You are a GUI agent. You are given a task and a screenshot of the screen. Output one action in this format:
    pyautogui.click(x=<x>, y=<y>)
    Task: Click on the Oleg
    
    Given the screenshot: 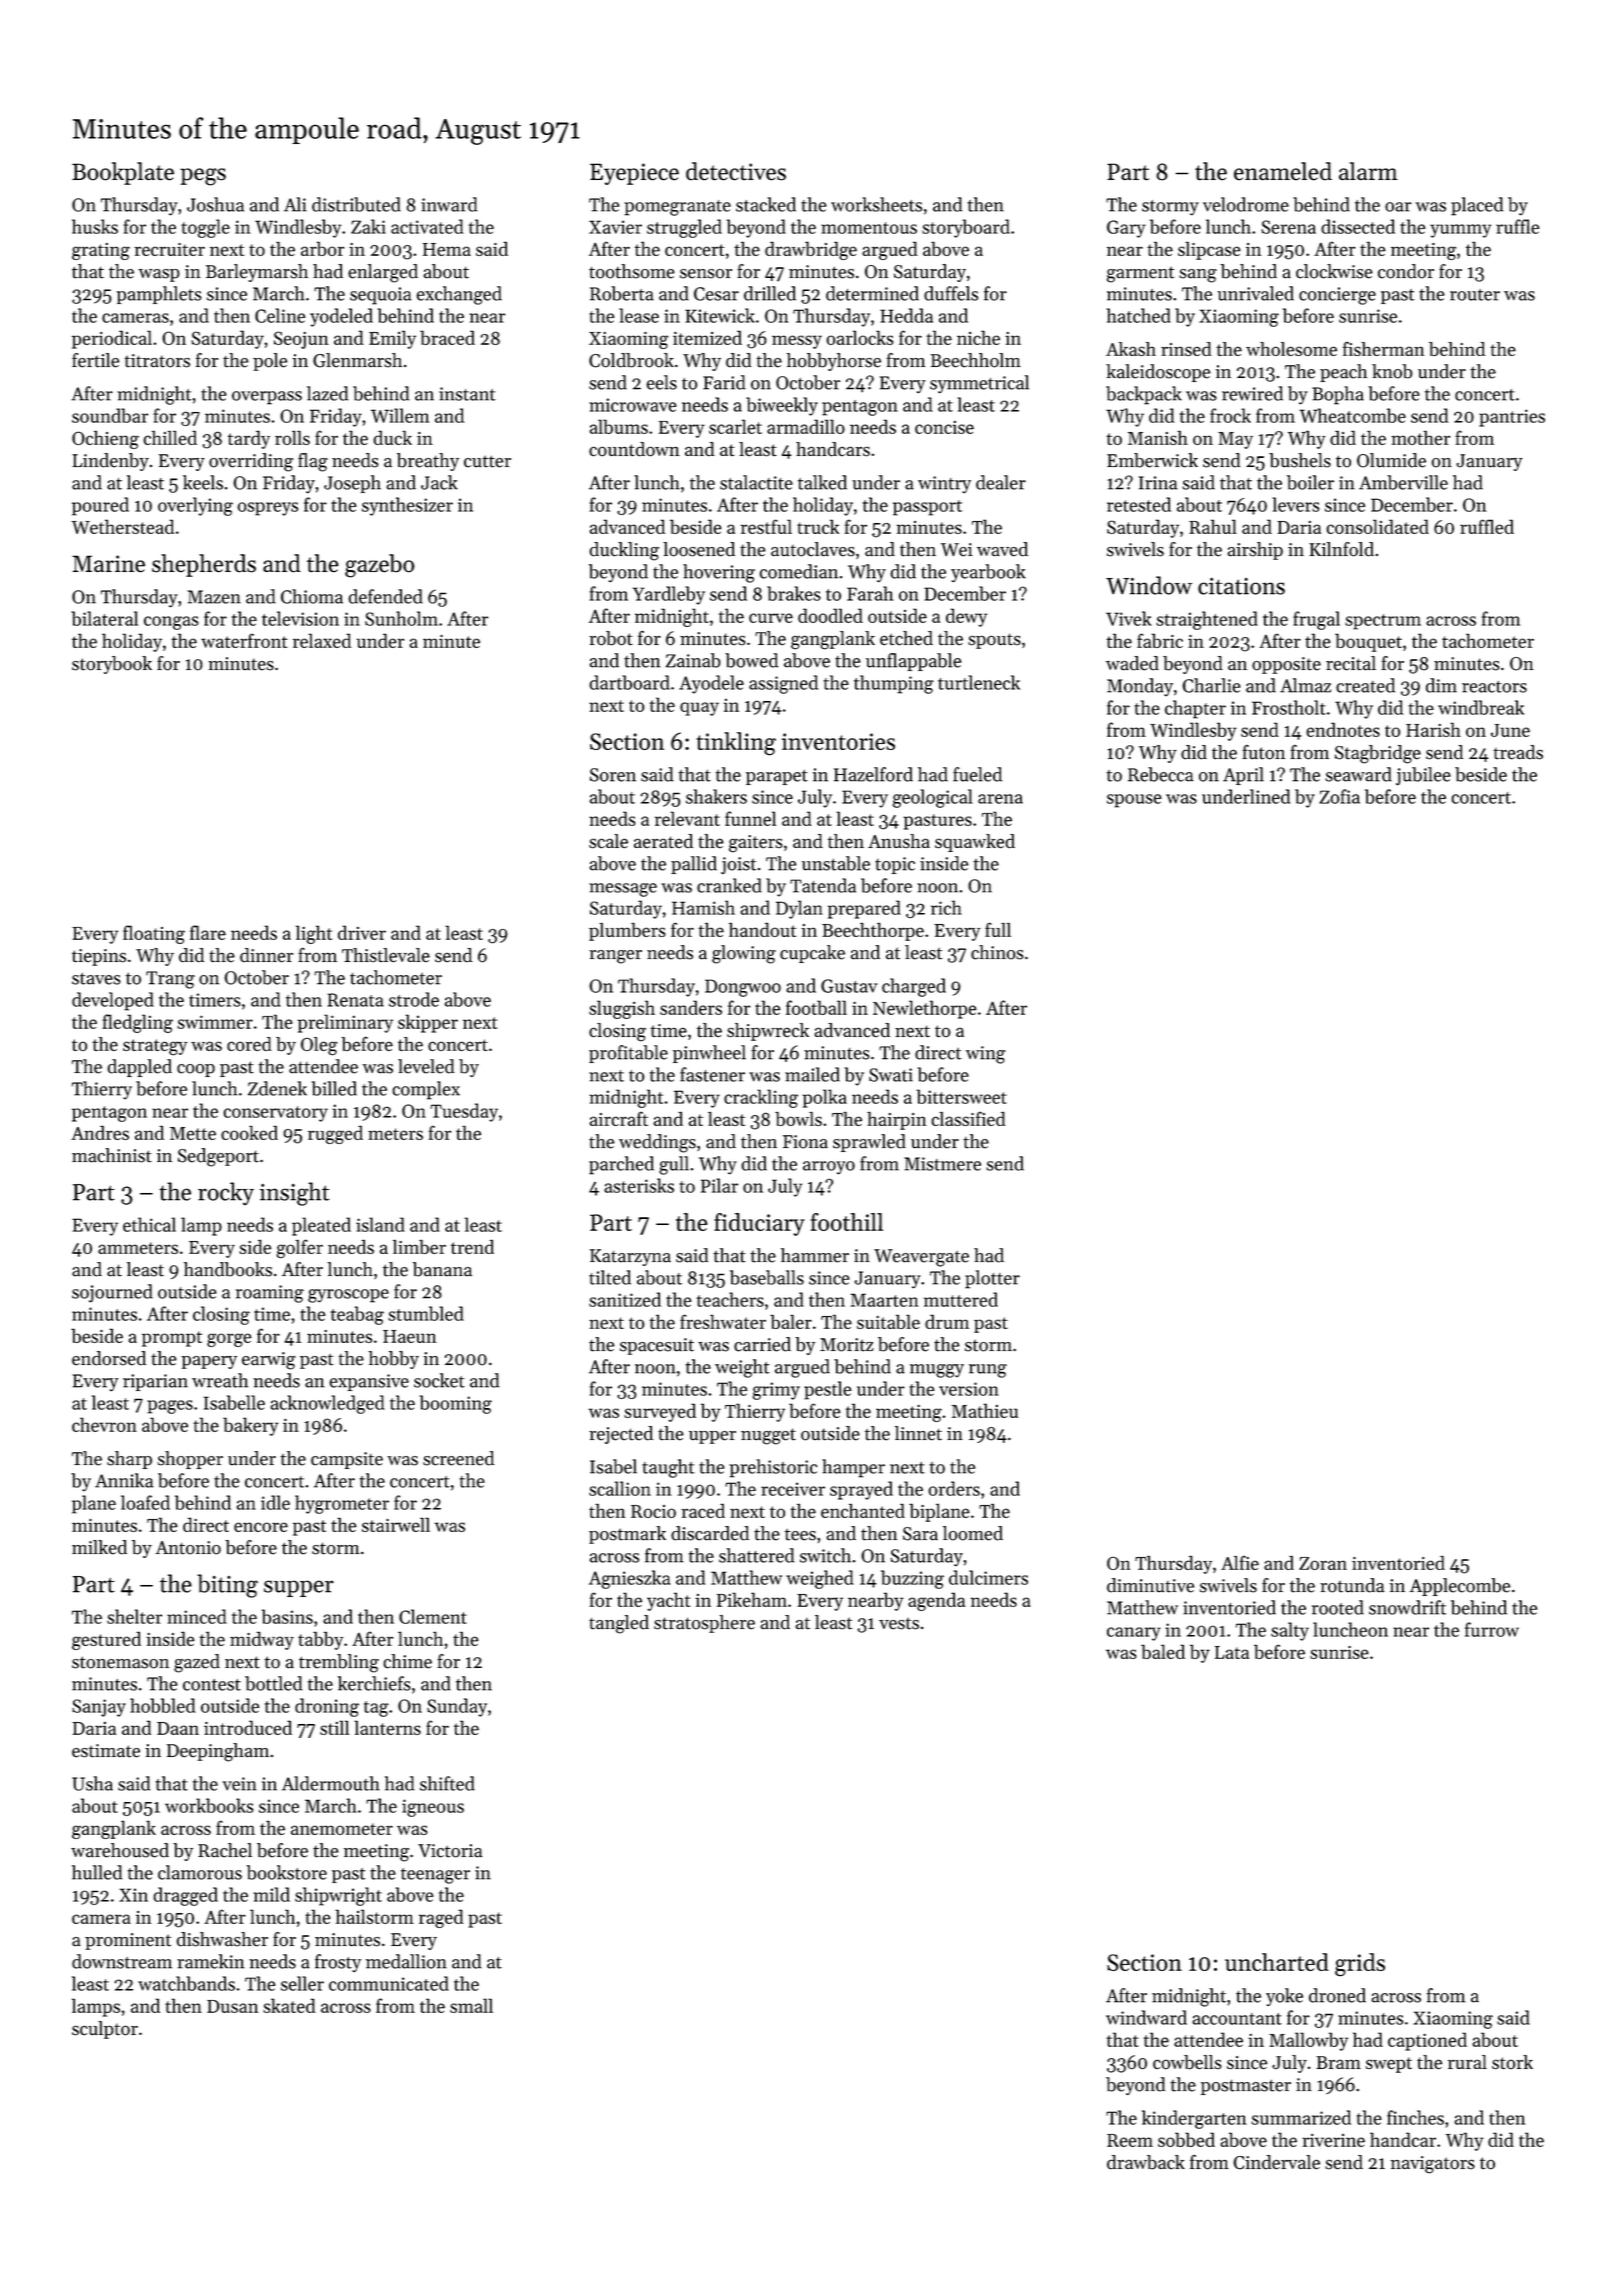 What is the action you would take?
    pyautogui.click(x=319, y=1046)
